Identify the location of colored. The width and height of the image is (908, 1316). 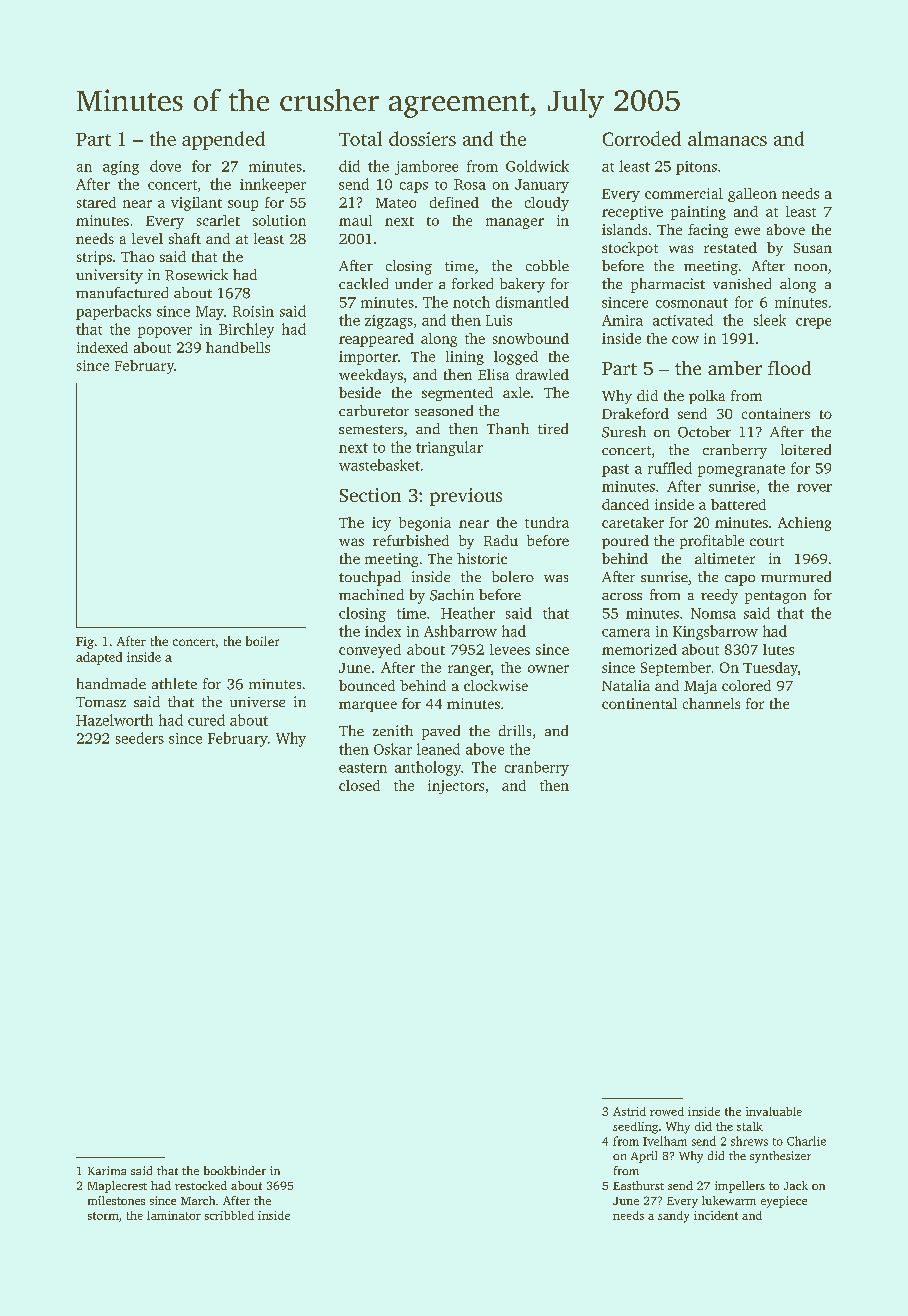
(746, 685).
